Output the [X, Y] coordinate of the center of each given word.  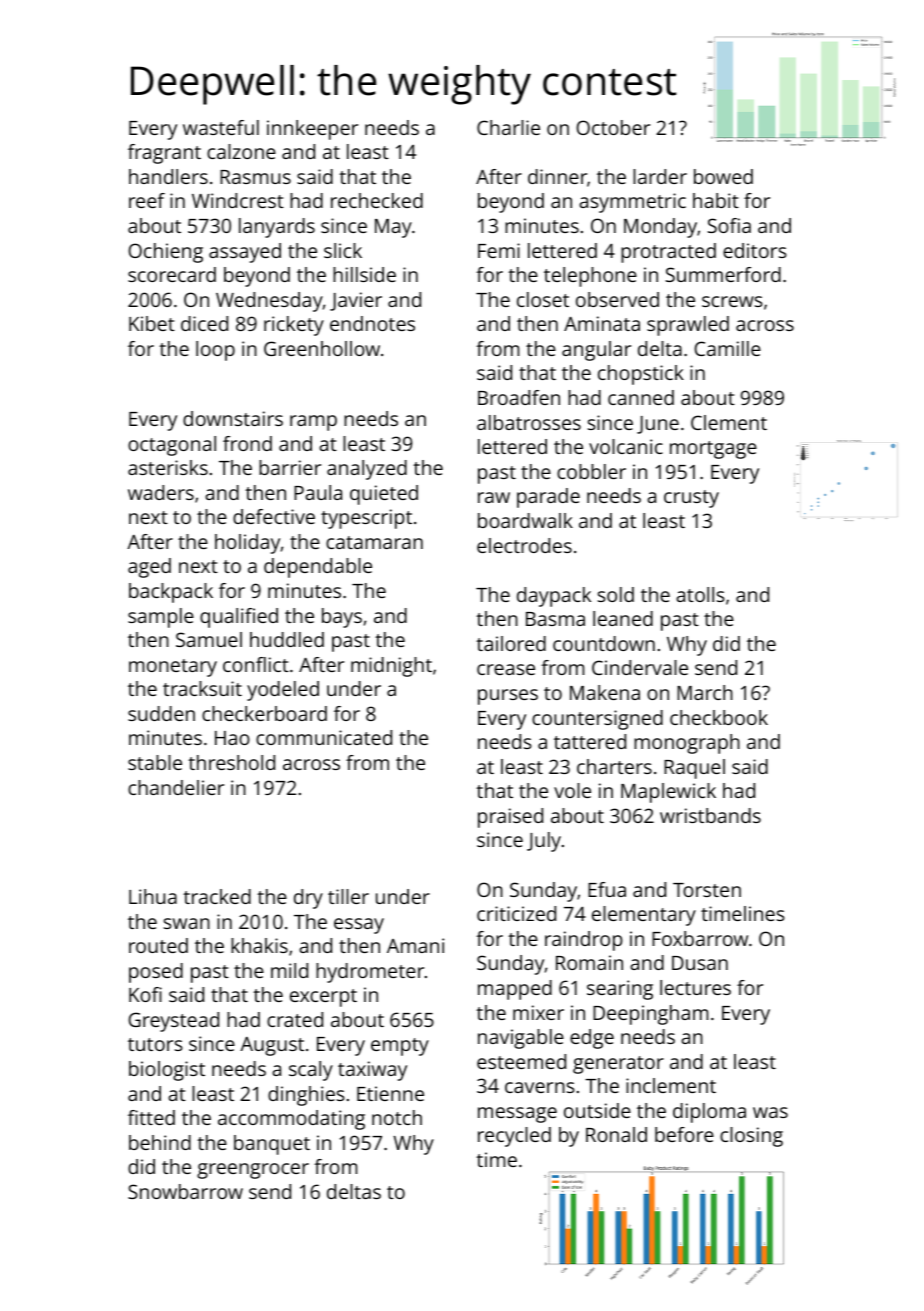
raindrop [584, 941]
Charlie [508, 127]
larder [660, 176]
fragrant [164, 154]
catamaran [374, 542]
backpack [171, 593]
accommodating [291, 1120]
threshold [231, 762]
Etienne [390, 1093]
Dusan [700, 963]
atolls [700, 594]
